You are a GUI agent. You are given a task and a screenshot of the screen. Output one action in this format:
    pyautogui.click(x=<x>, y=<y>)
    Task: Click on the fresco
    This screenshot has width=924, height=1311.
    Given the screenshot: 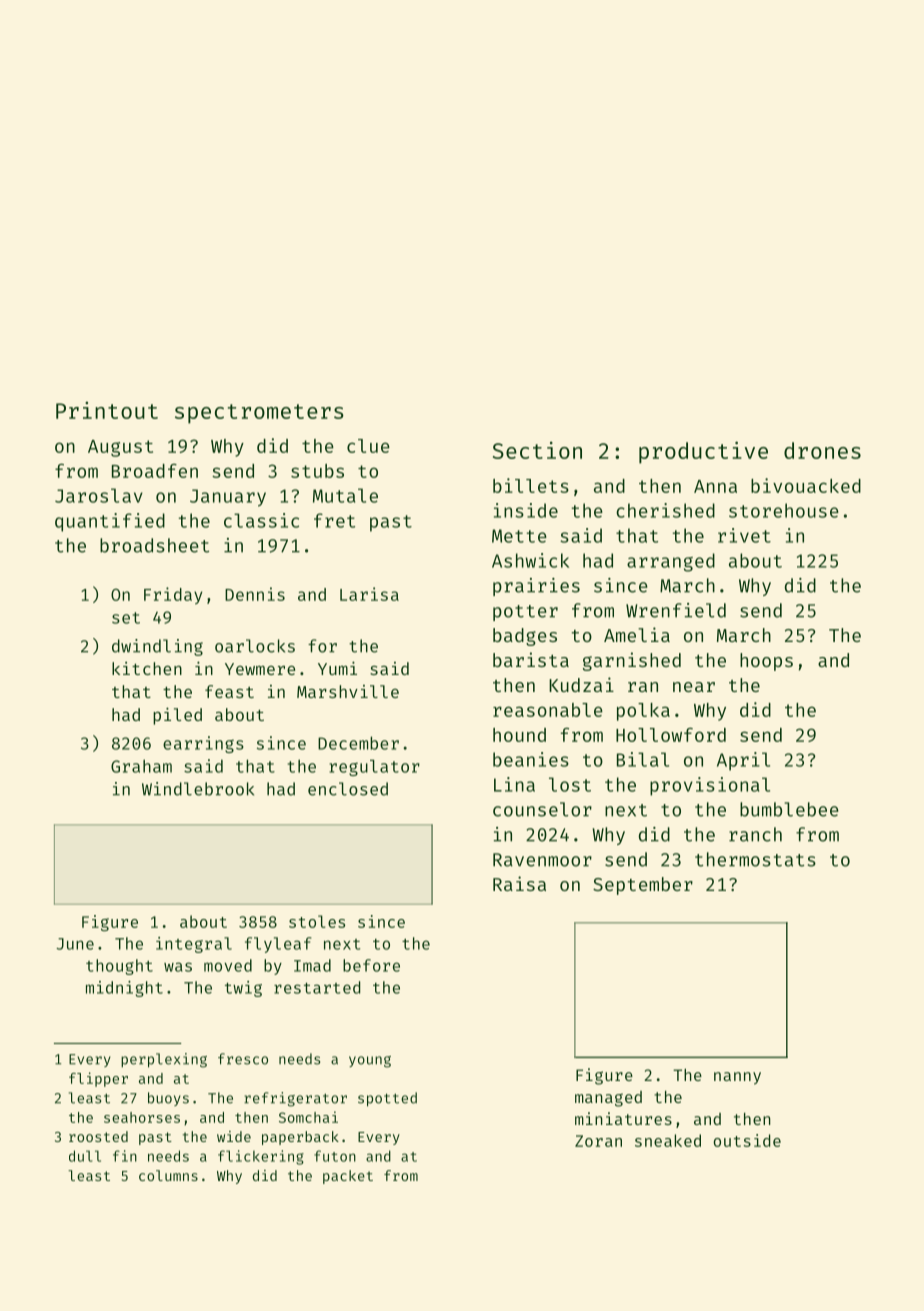 What is the action you would take?
    pyautogui.click(x=243, y=1059)
